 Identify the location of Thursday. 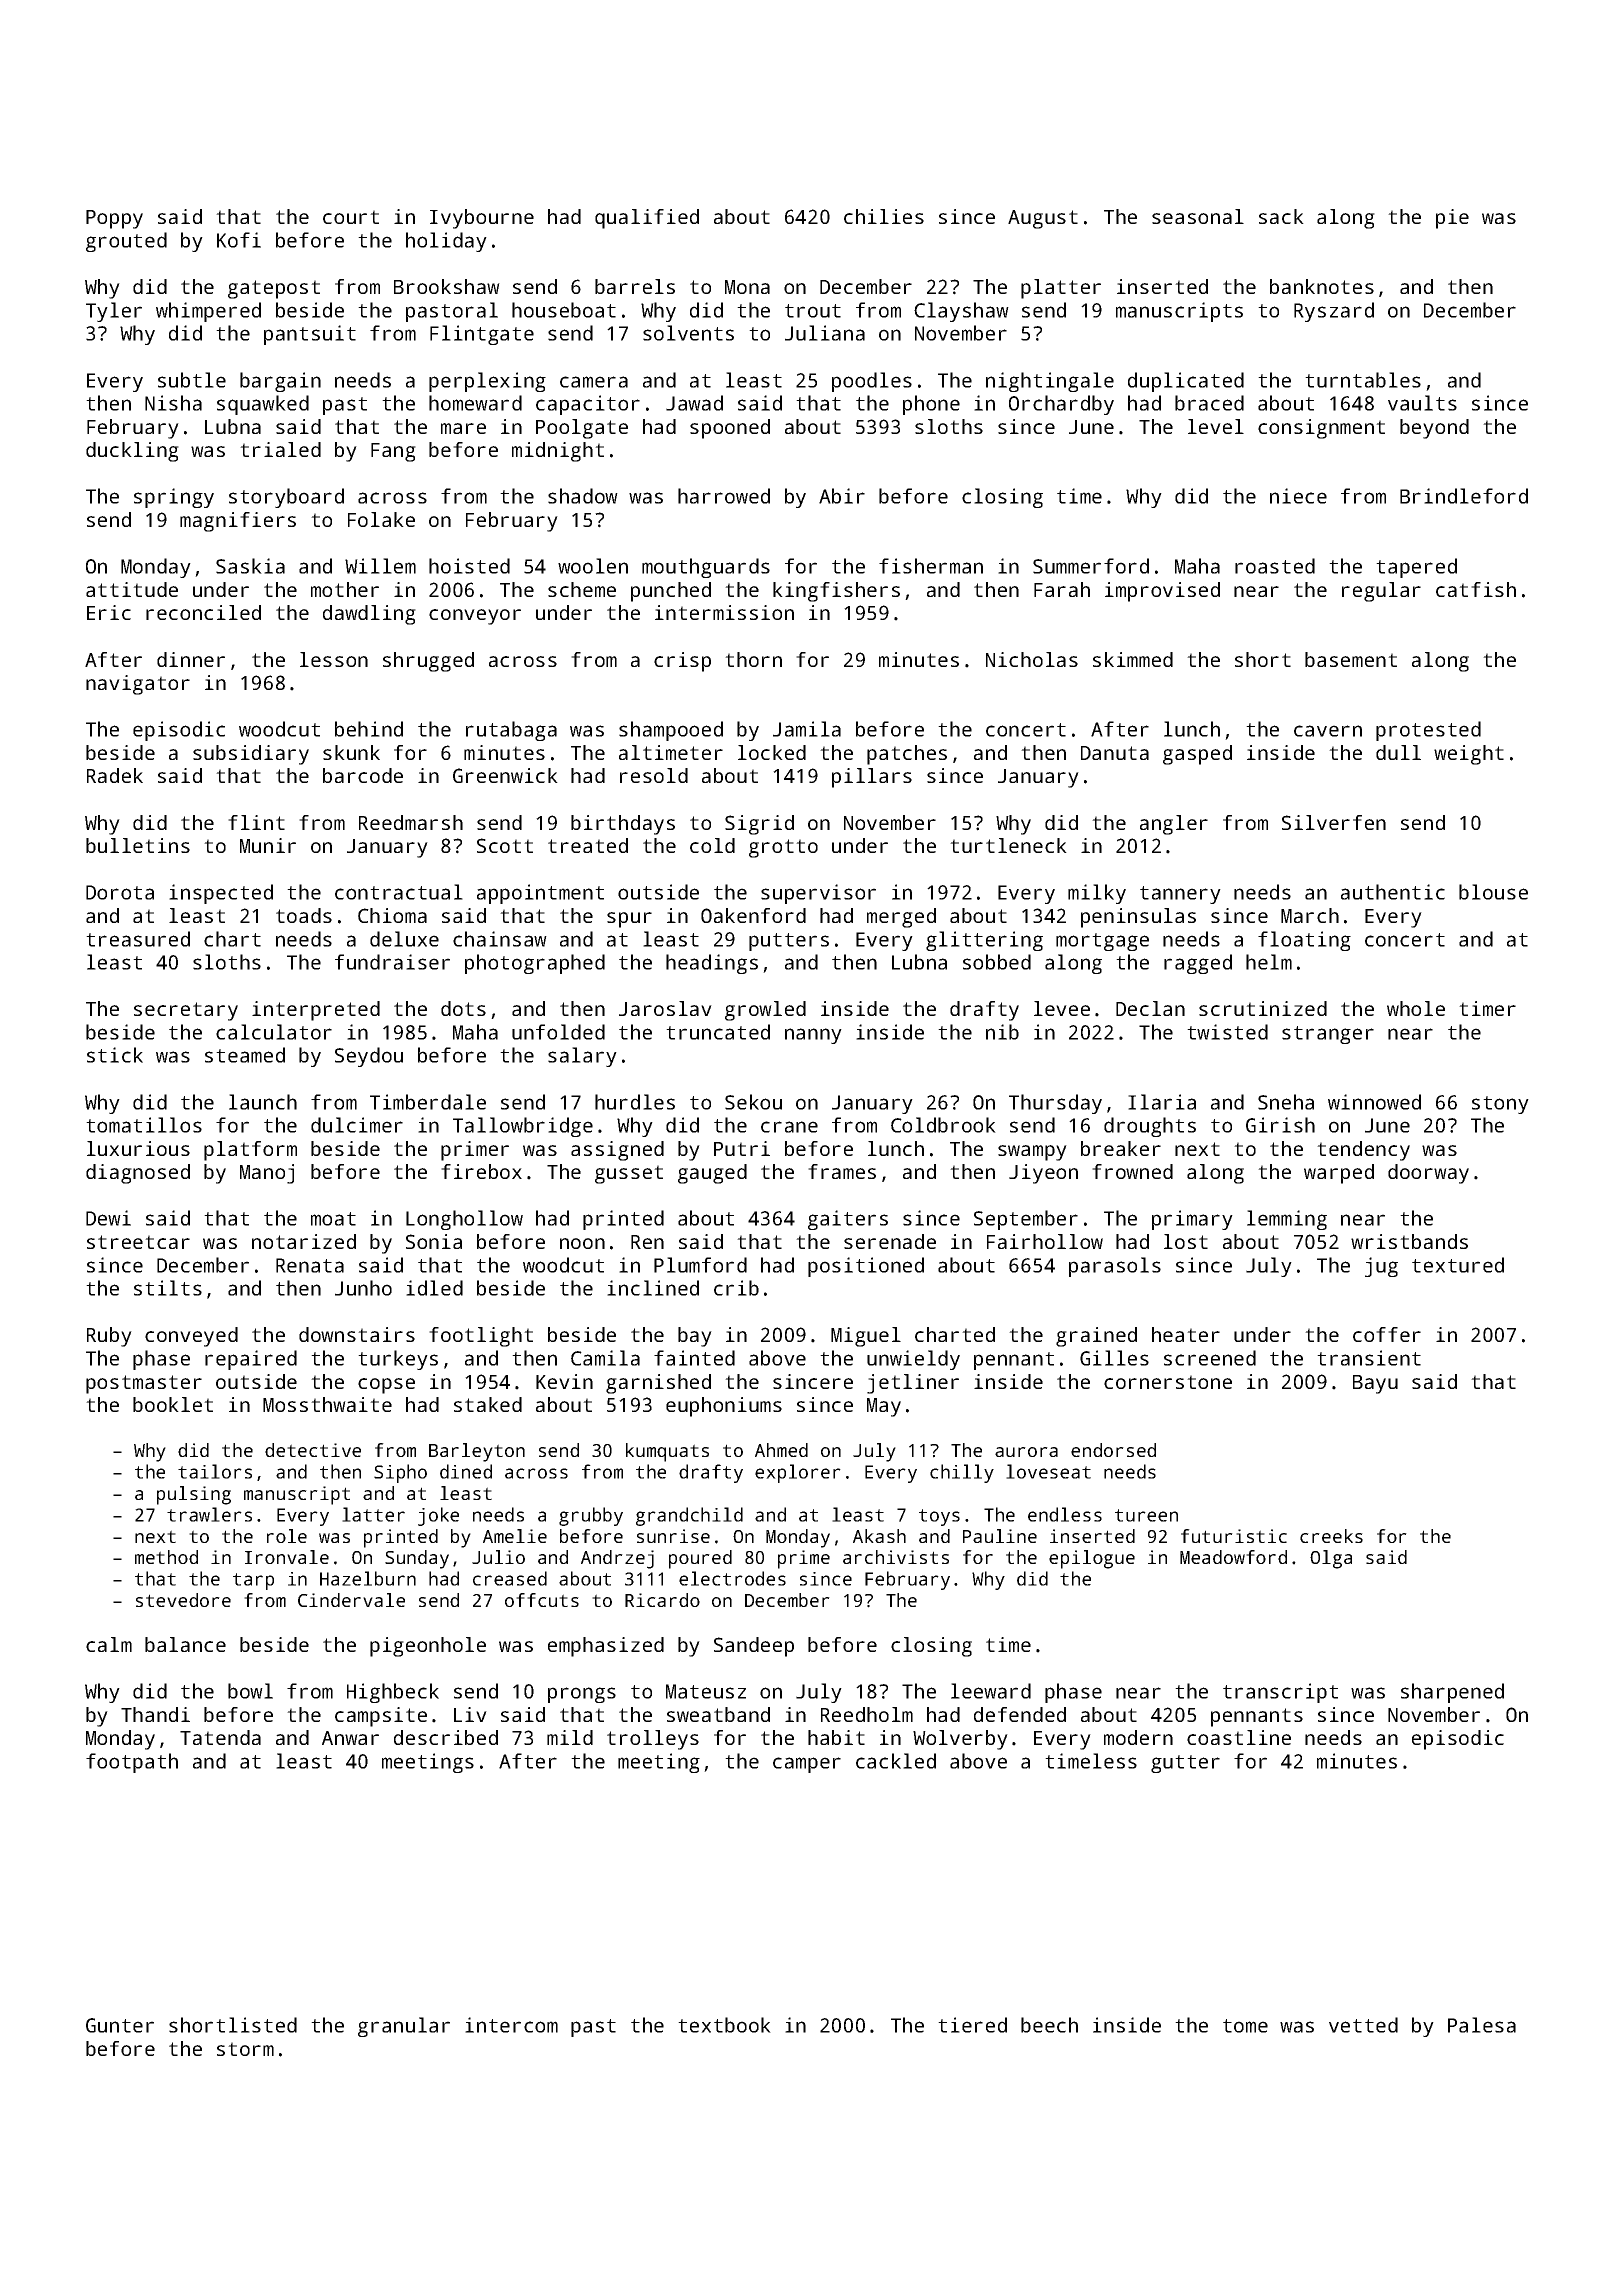
(1055, 1104).
